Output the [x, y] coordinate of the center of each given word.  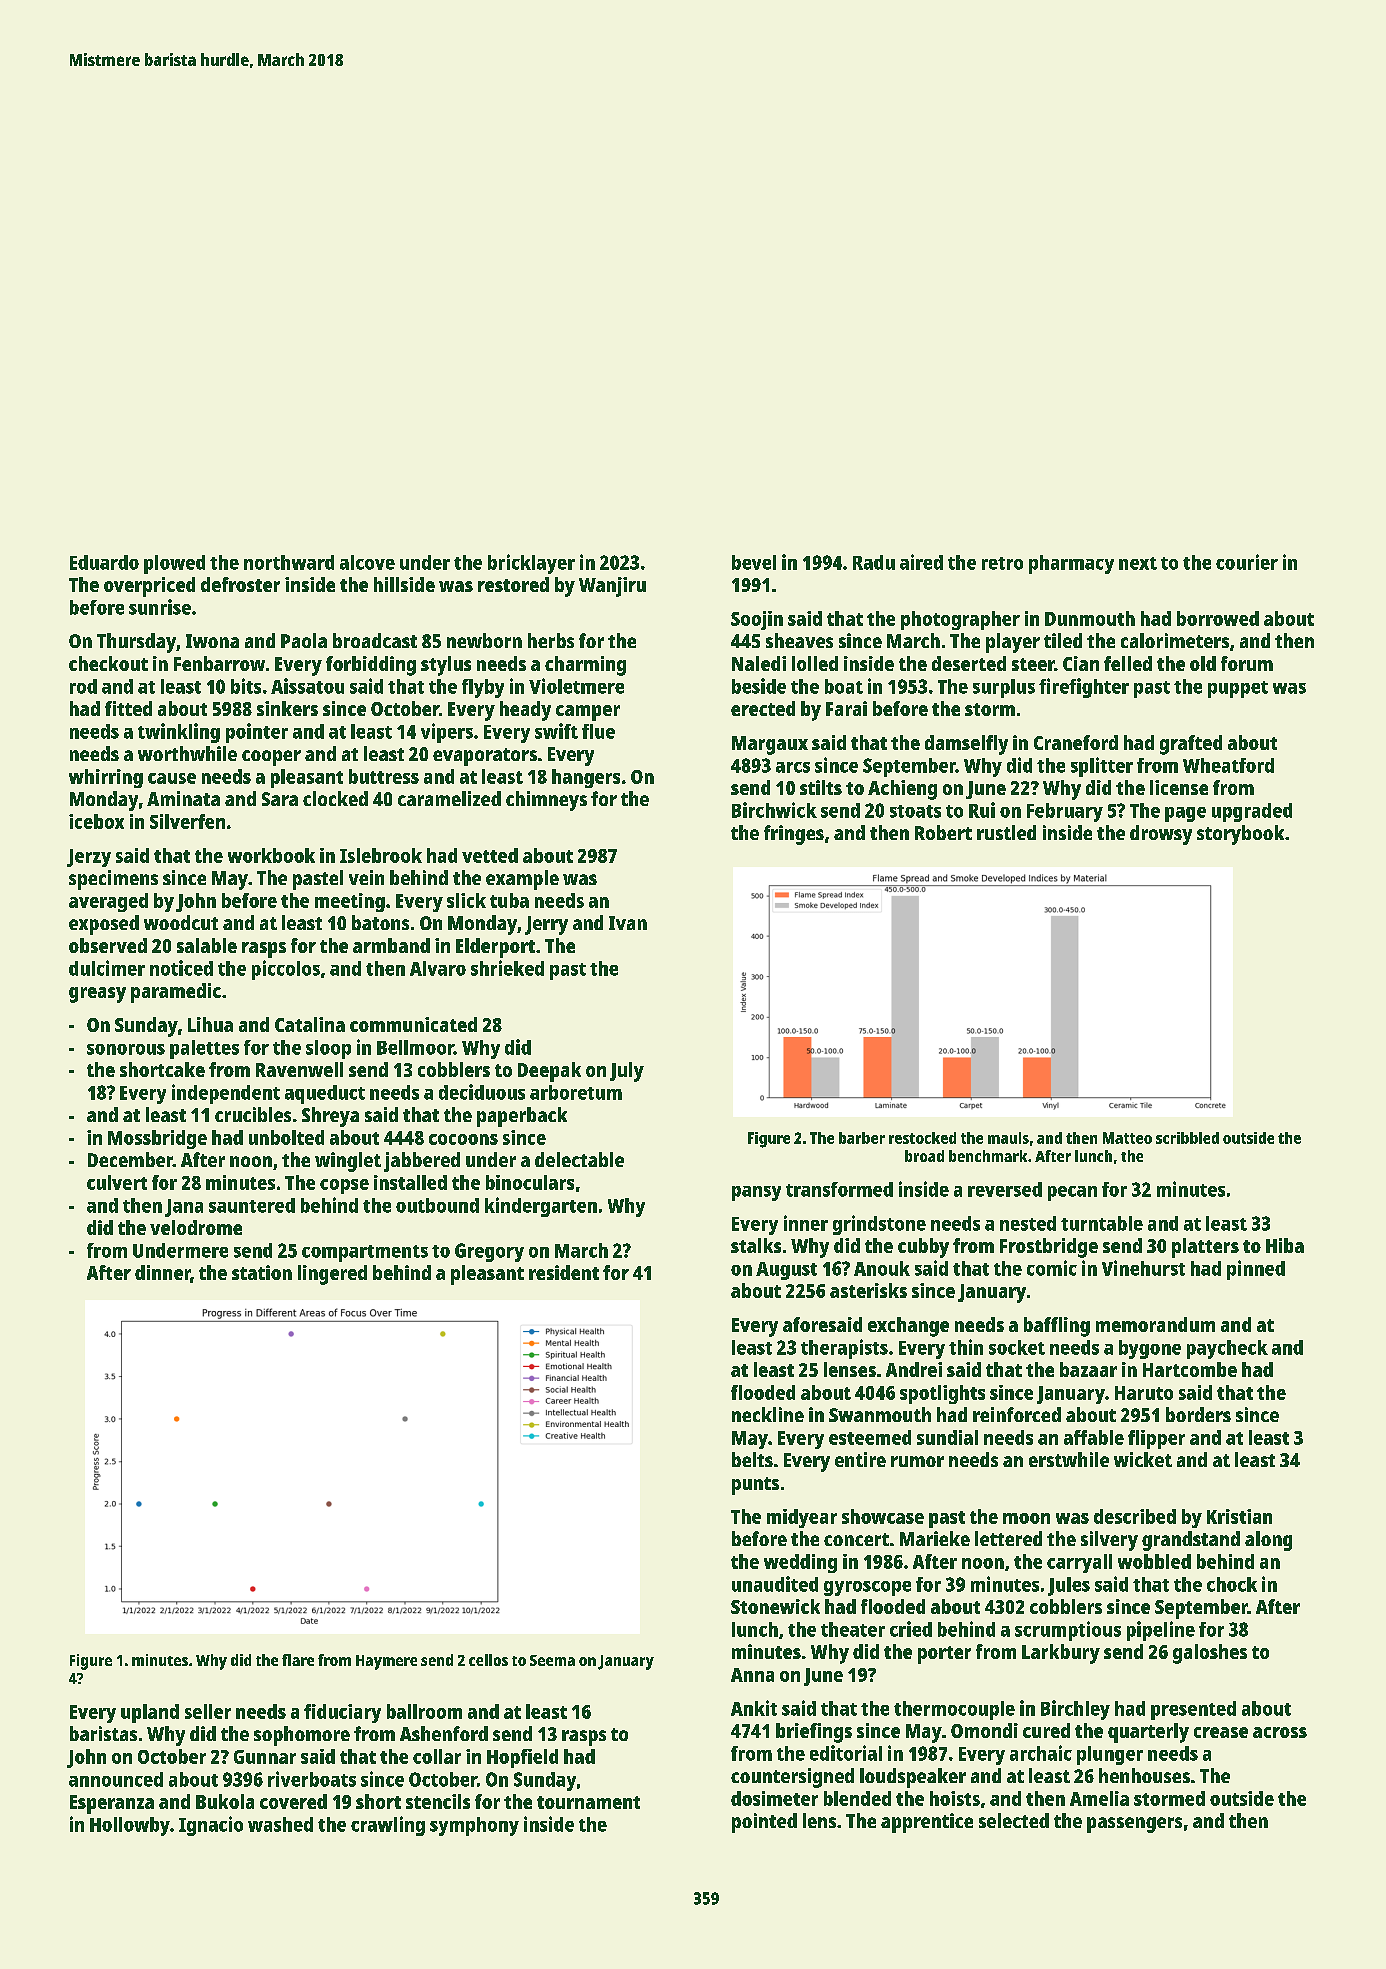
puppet [1238, 689]
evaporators [485, 757]
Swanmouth [880, 1414]
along [1268, 1541]
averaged [108, 902]
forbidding [371, 666]
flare [298, 1660]
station [262, 1272]
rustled [1006, 832]
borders [1198, 1414]
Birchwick [774, 810]
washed [280, 1824]
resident [564, 1272]
